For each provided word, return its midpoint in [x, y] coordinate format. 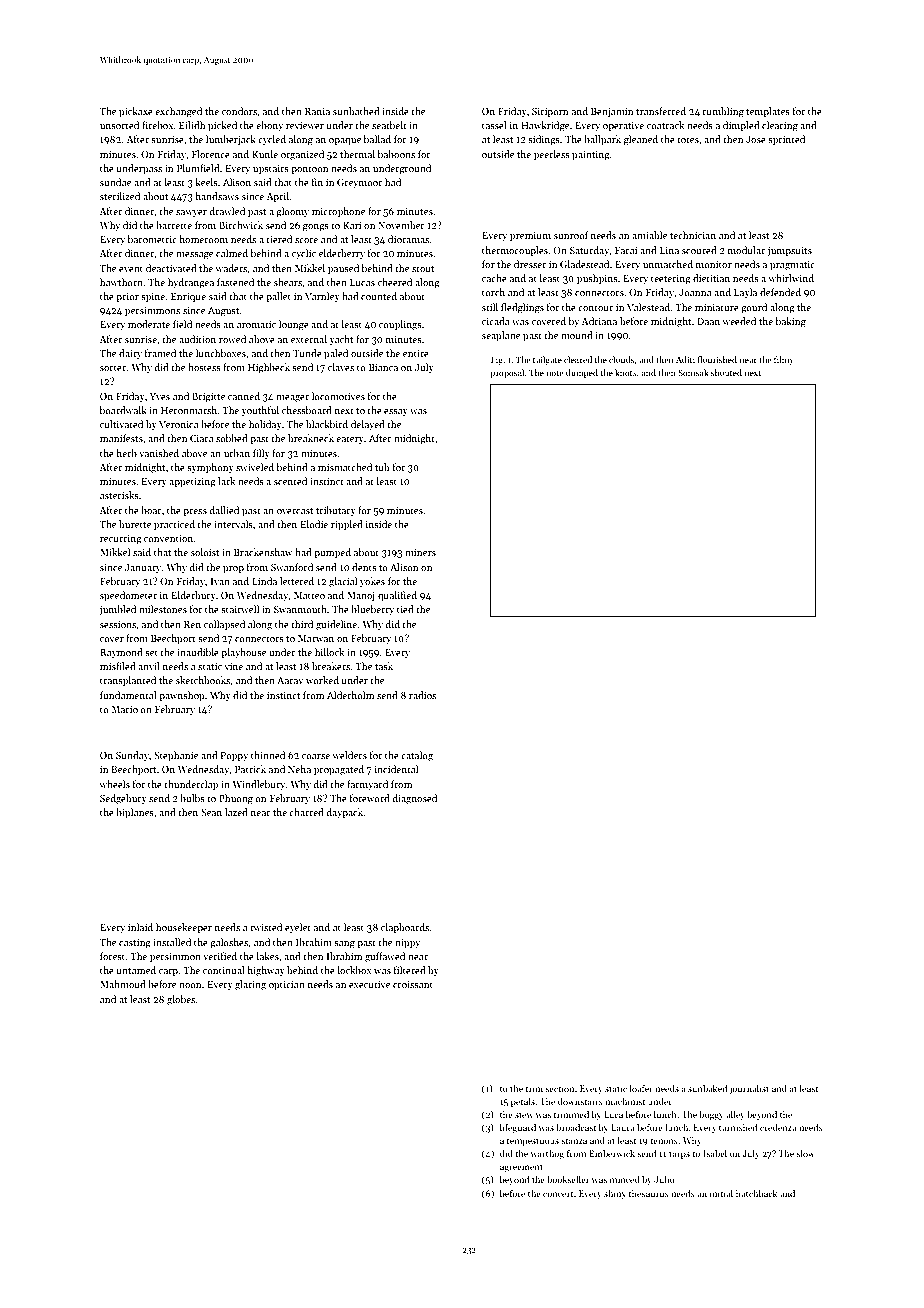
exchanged [178, 112]
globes [181, 1000]
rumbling [723, 112]
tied [405, 609]
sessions [118, 624]
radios [422, 695]
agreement [521, 1168]
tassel [494, 125]
